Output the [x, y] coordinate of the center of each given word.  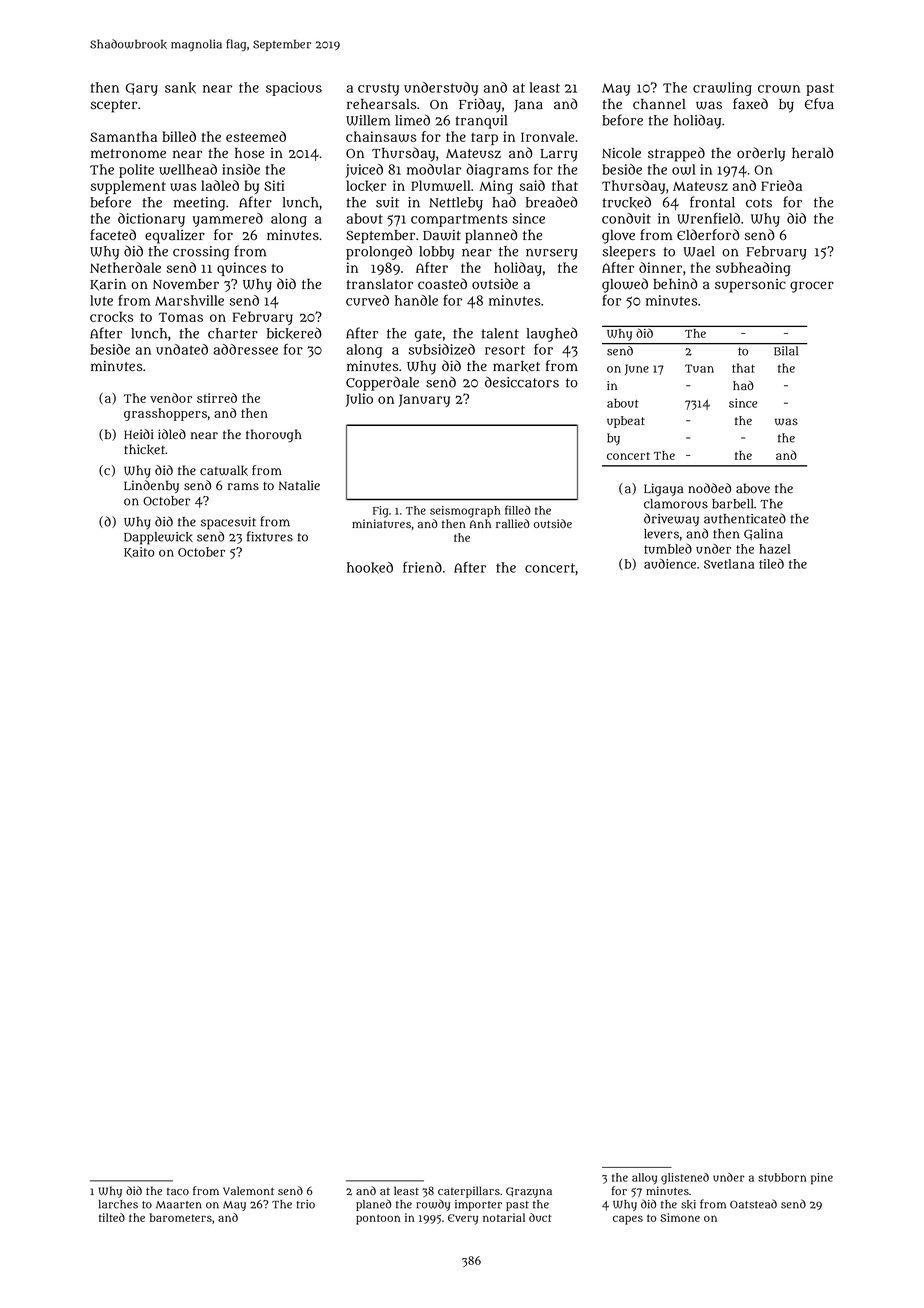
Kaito [139, 552]
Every [463, 1219]
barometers [181, 1217]
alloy [644, 1178]
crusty [378, 89]
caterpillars [469, 1192]
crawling [722, 89]
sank [180, 88]
